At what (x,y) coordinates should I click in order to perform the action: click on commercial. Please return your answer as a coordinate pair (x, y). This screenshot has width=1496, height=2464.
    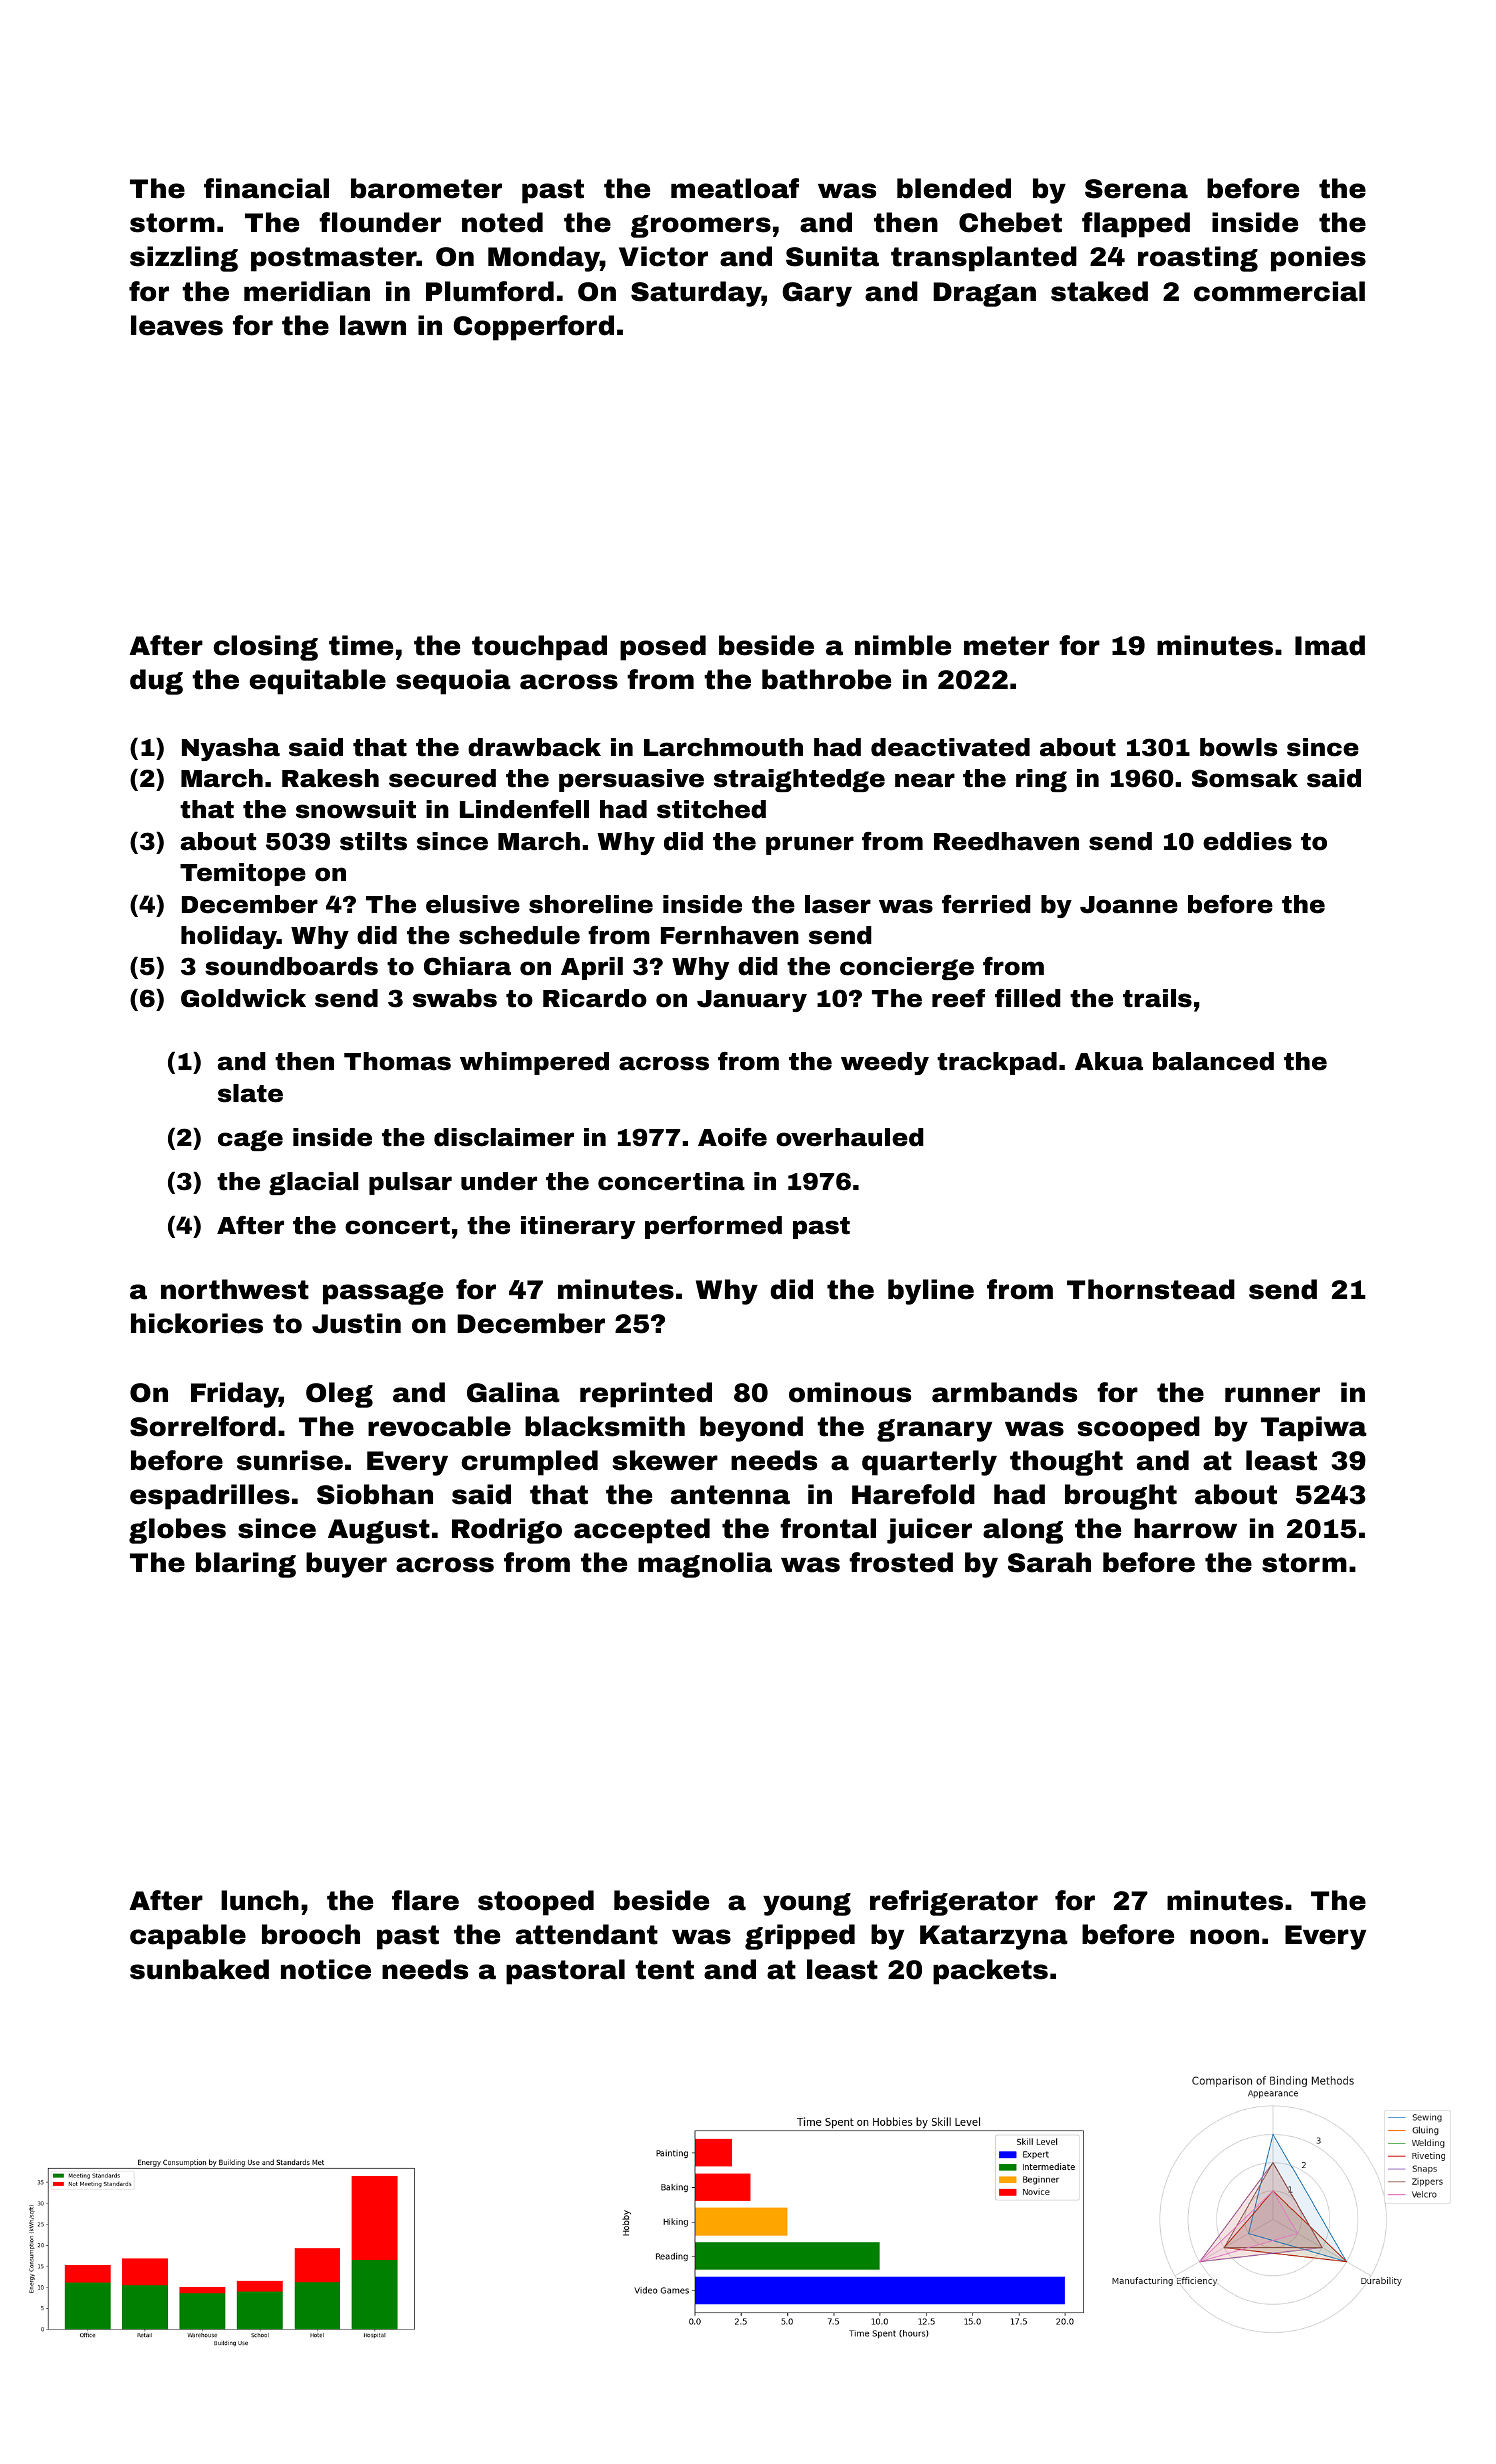
    Looking at the image, I should click on (1279, 291).
